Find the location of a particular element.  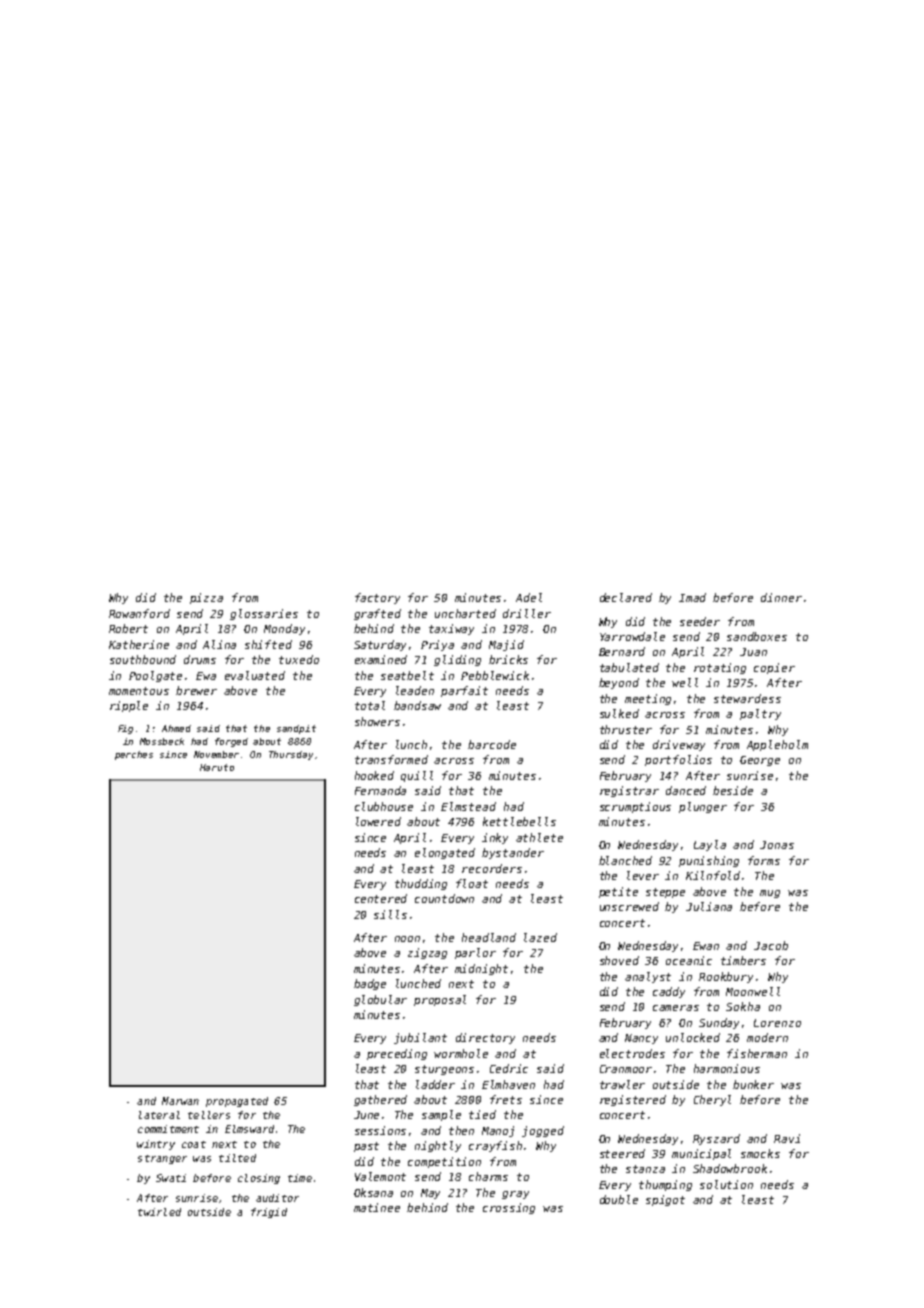

bricks is located at coordinates (508, 659).
